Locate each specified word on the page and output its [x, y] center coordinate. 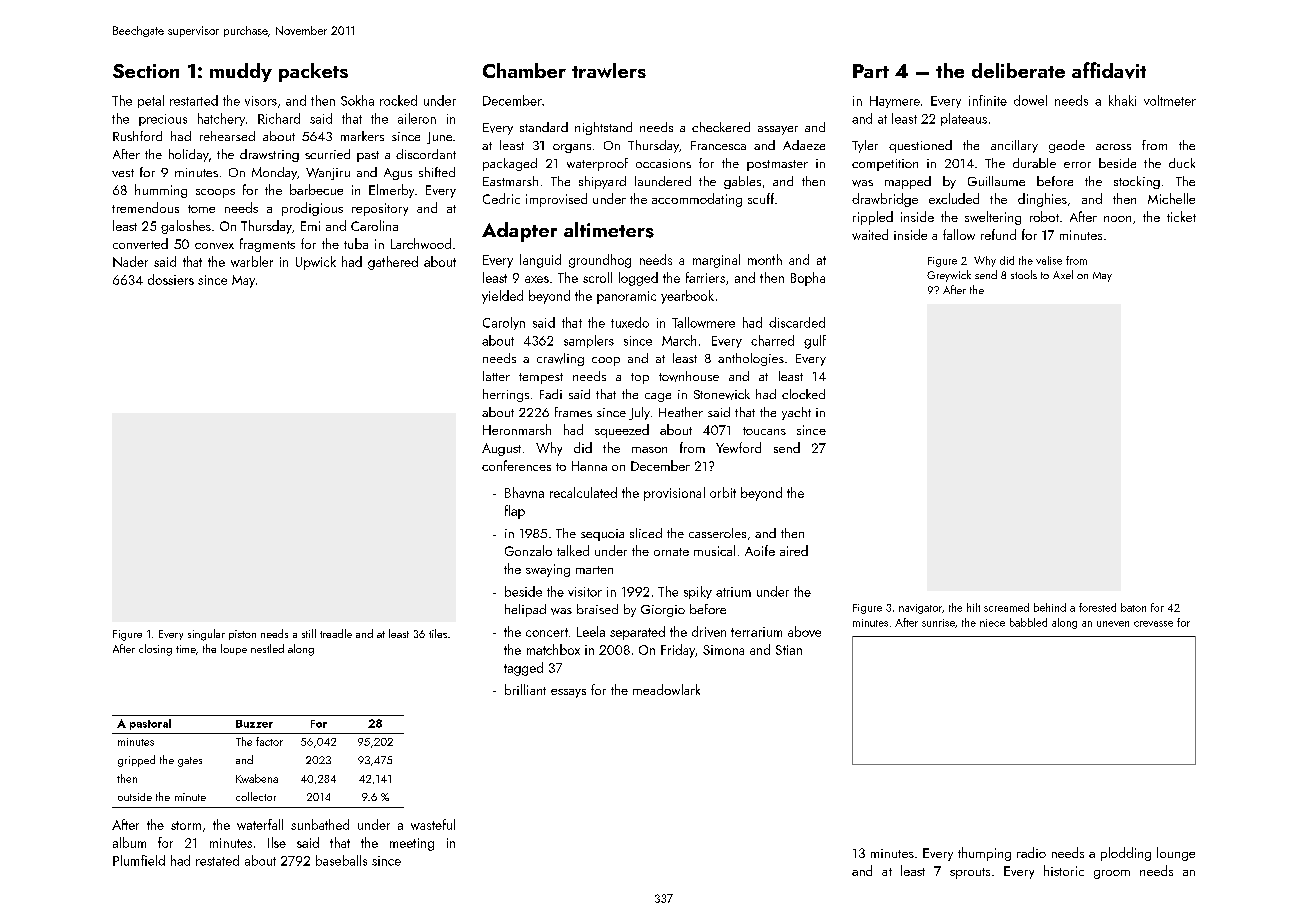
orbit [723, 492]
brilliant [525, 689]
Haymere [895, 102]
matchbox [553, 649]
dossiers [171, 279]
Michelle [1171, 198]
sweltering [993, 218]
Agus [398, 174]
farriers [705, 277]
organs [572, 148]
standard [544, 127]
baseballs [341, 860]
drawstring [269, 155]
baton [1133, 607]
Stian [789, 650]
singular [206, 635]
